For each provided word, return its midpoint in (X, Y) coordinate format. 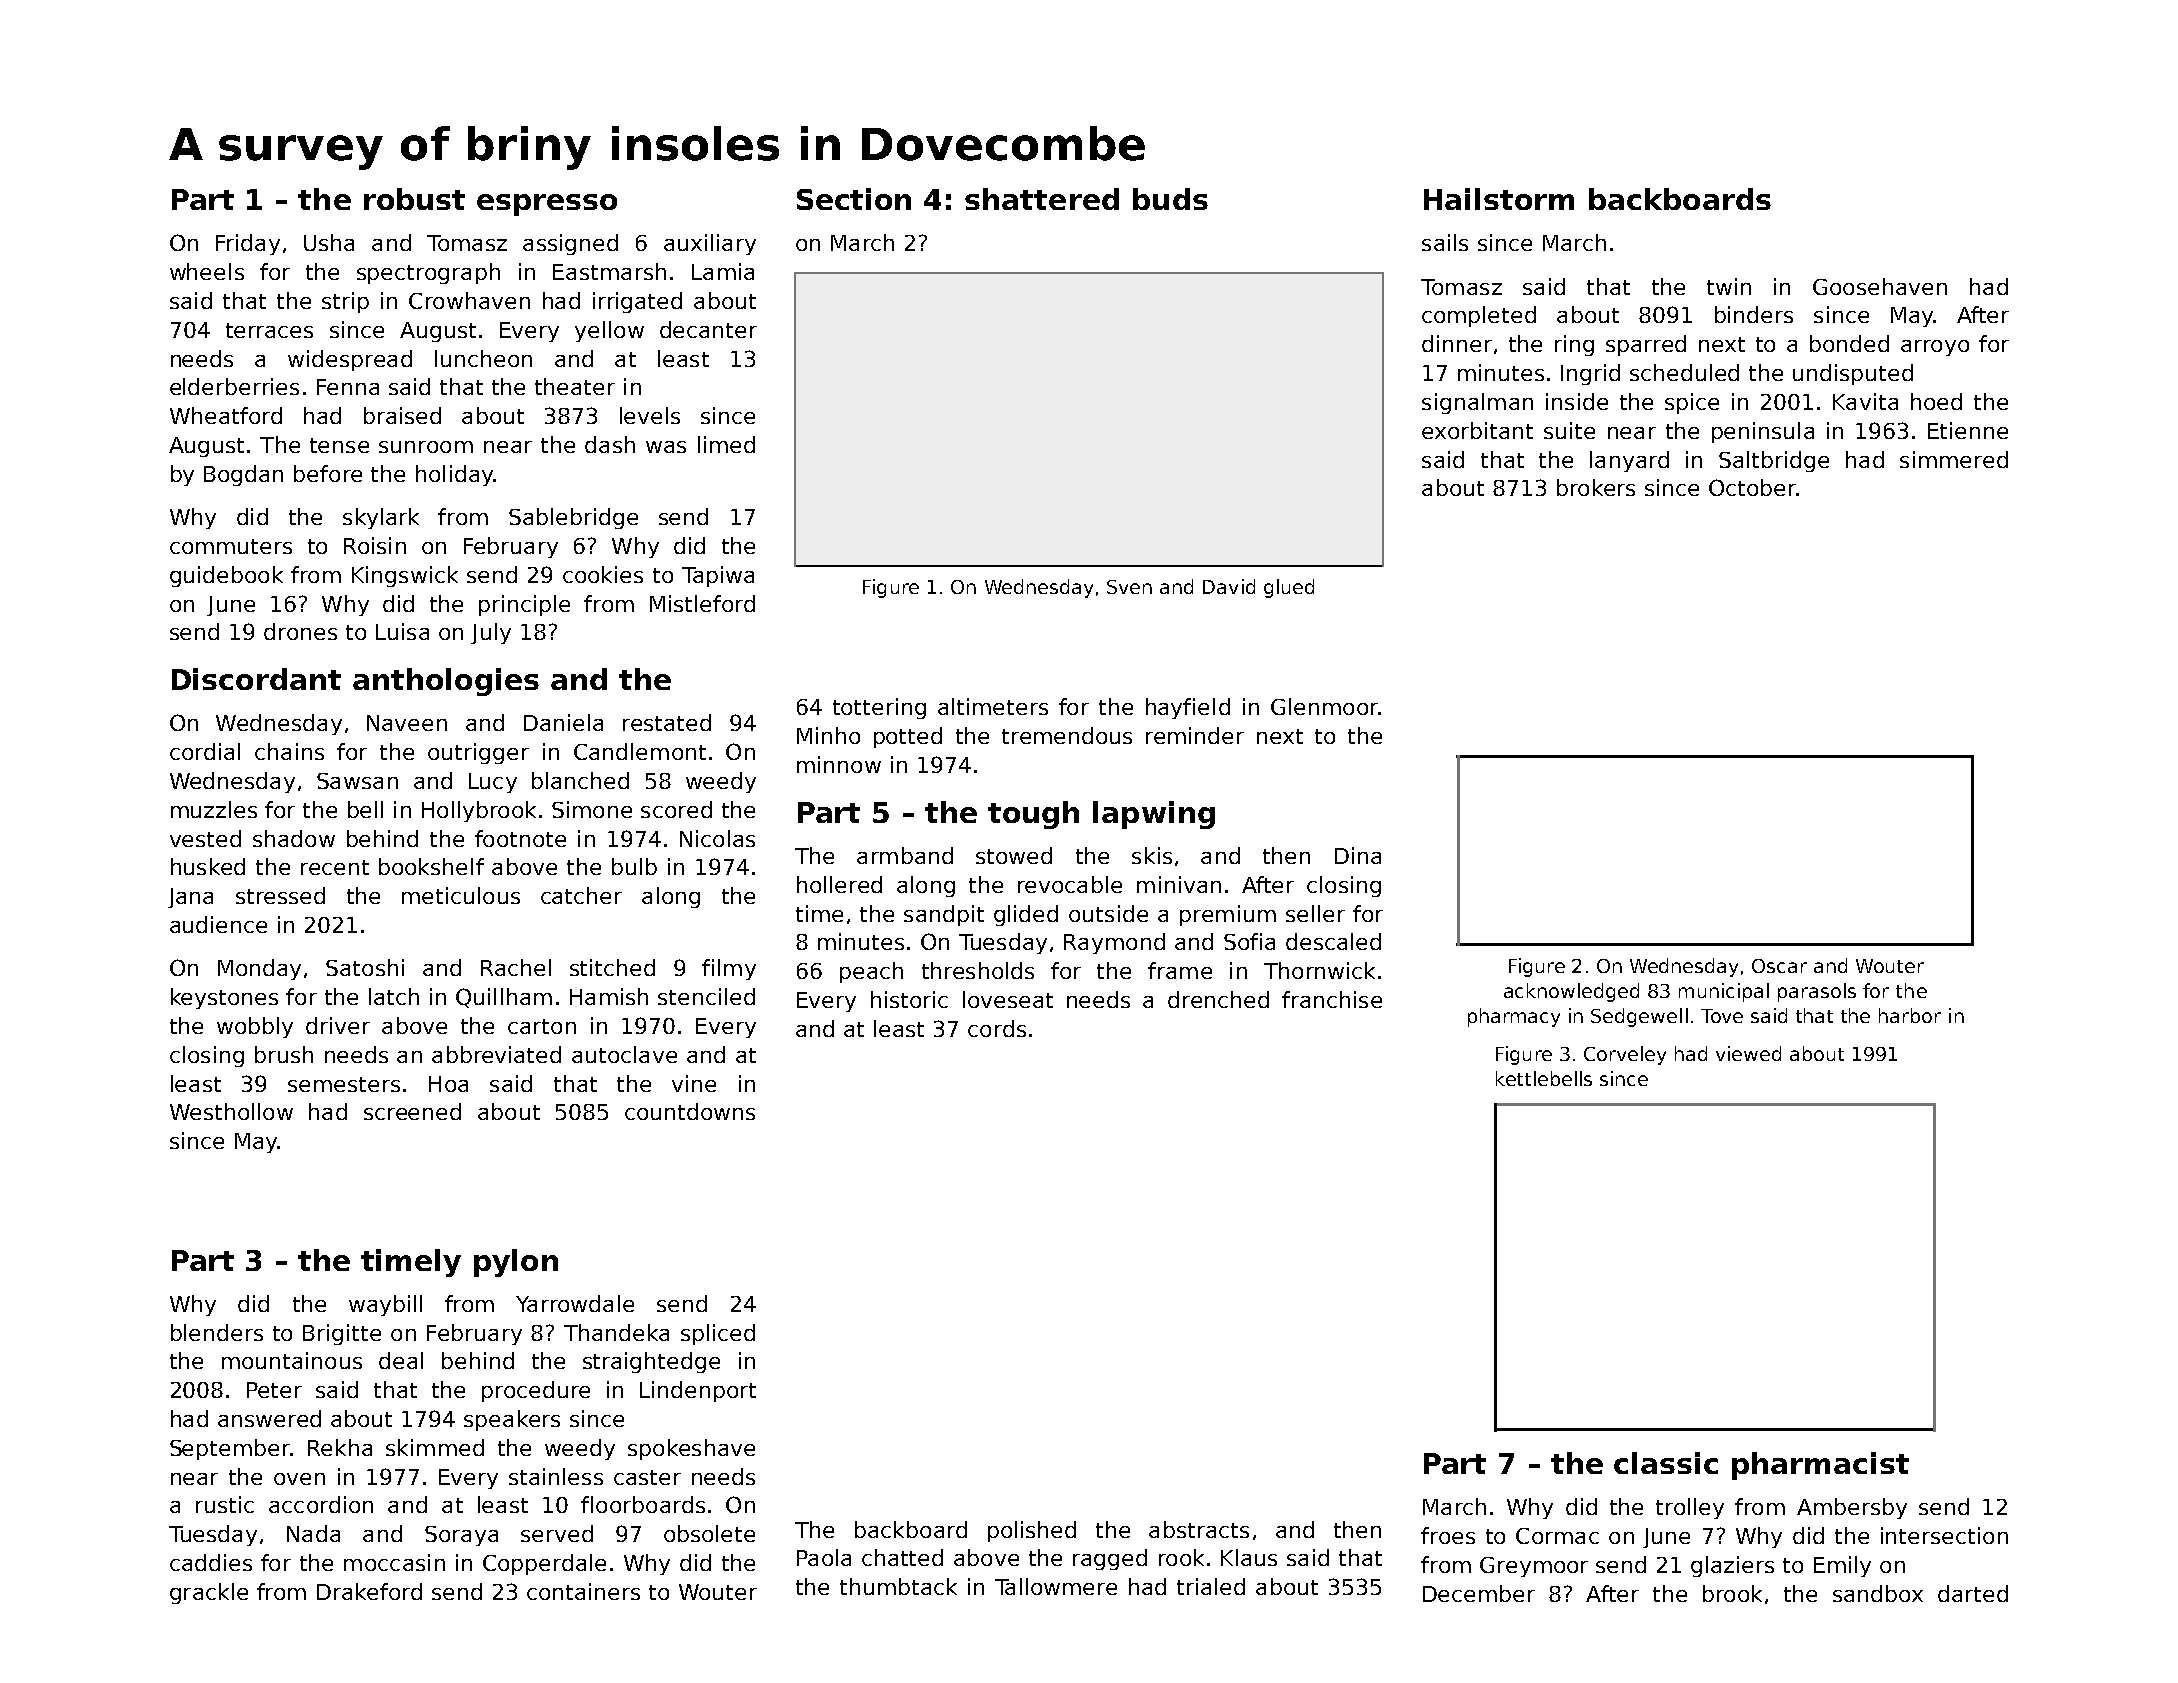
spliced (718, 1334)
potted (908, 737)
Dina (1358, 855)
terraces (269, 330)
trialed (1211, 1586)
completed (1479, 316)
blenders (217, 1332)
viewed (1748, 1053)
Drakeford (369, 1591)
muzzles (214, 809)
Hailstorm (1499, 199)
